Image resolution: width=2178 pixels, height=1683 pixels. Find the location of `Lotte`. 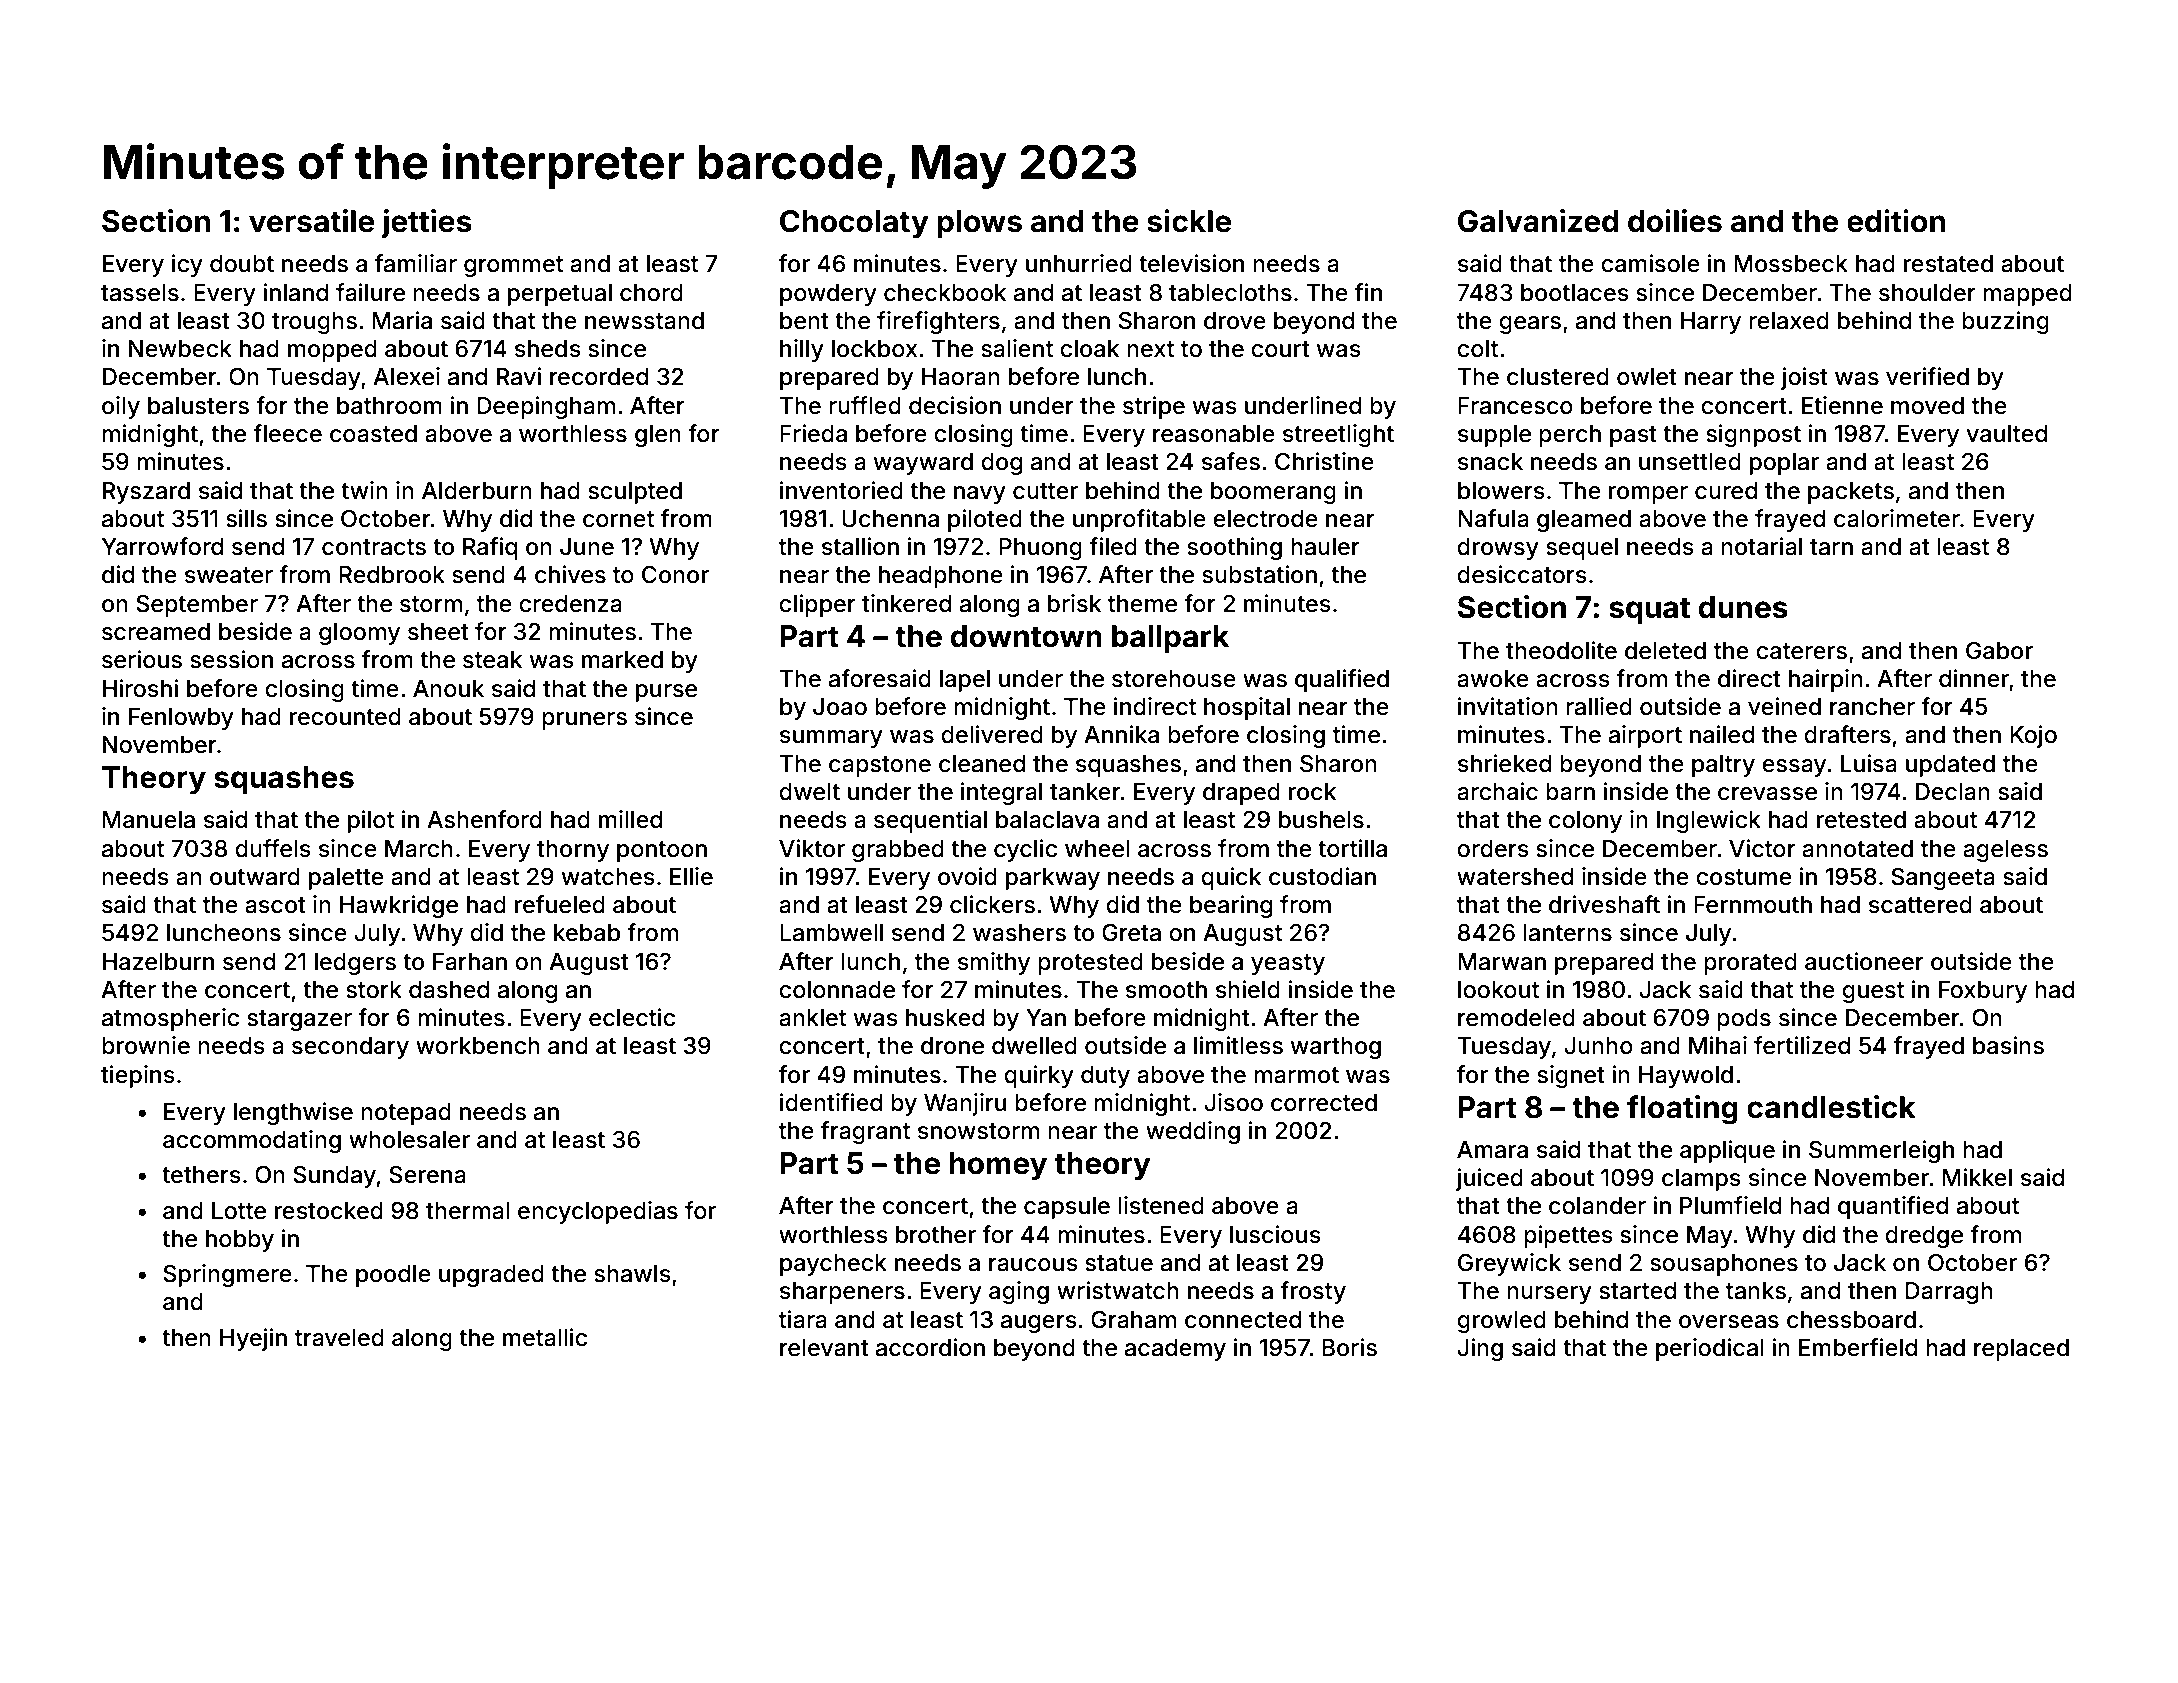

Lotte is located at coordinates (239, 1211).
